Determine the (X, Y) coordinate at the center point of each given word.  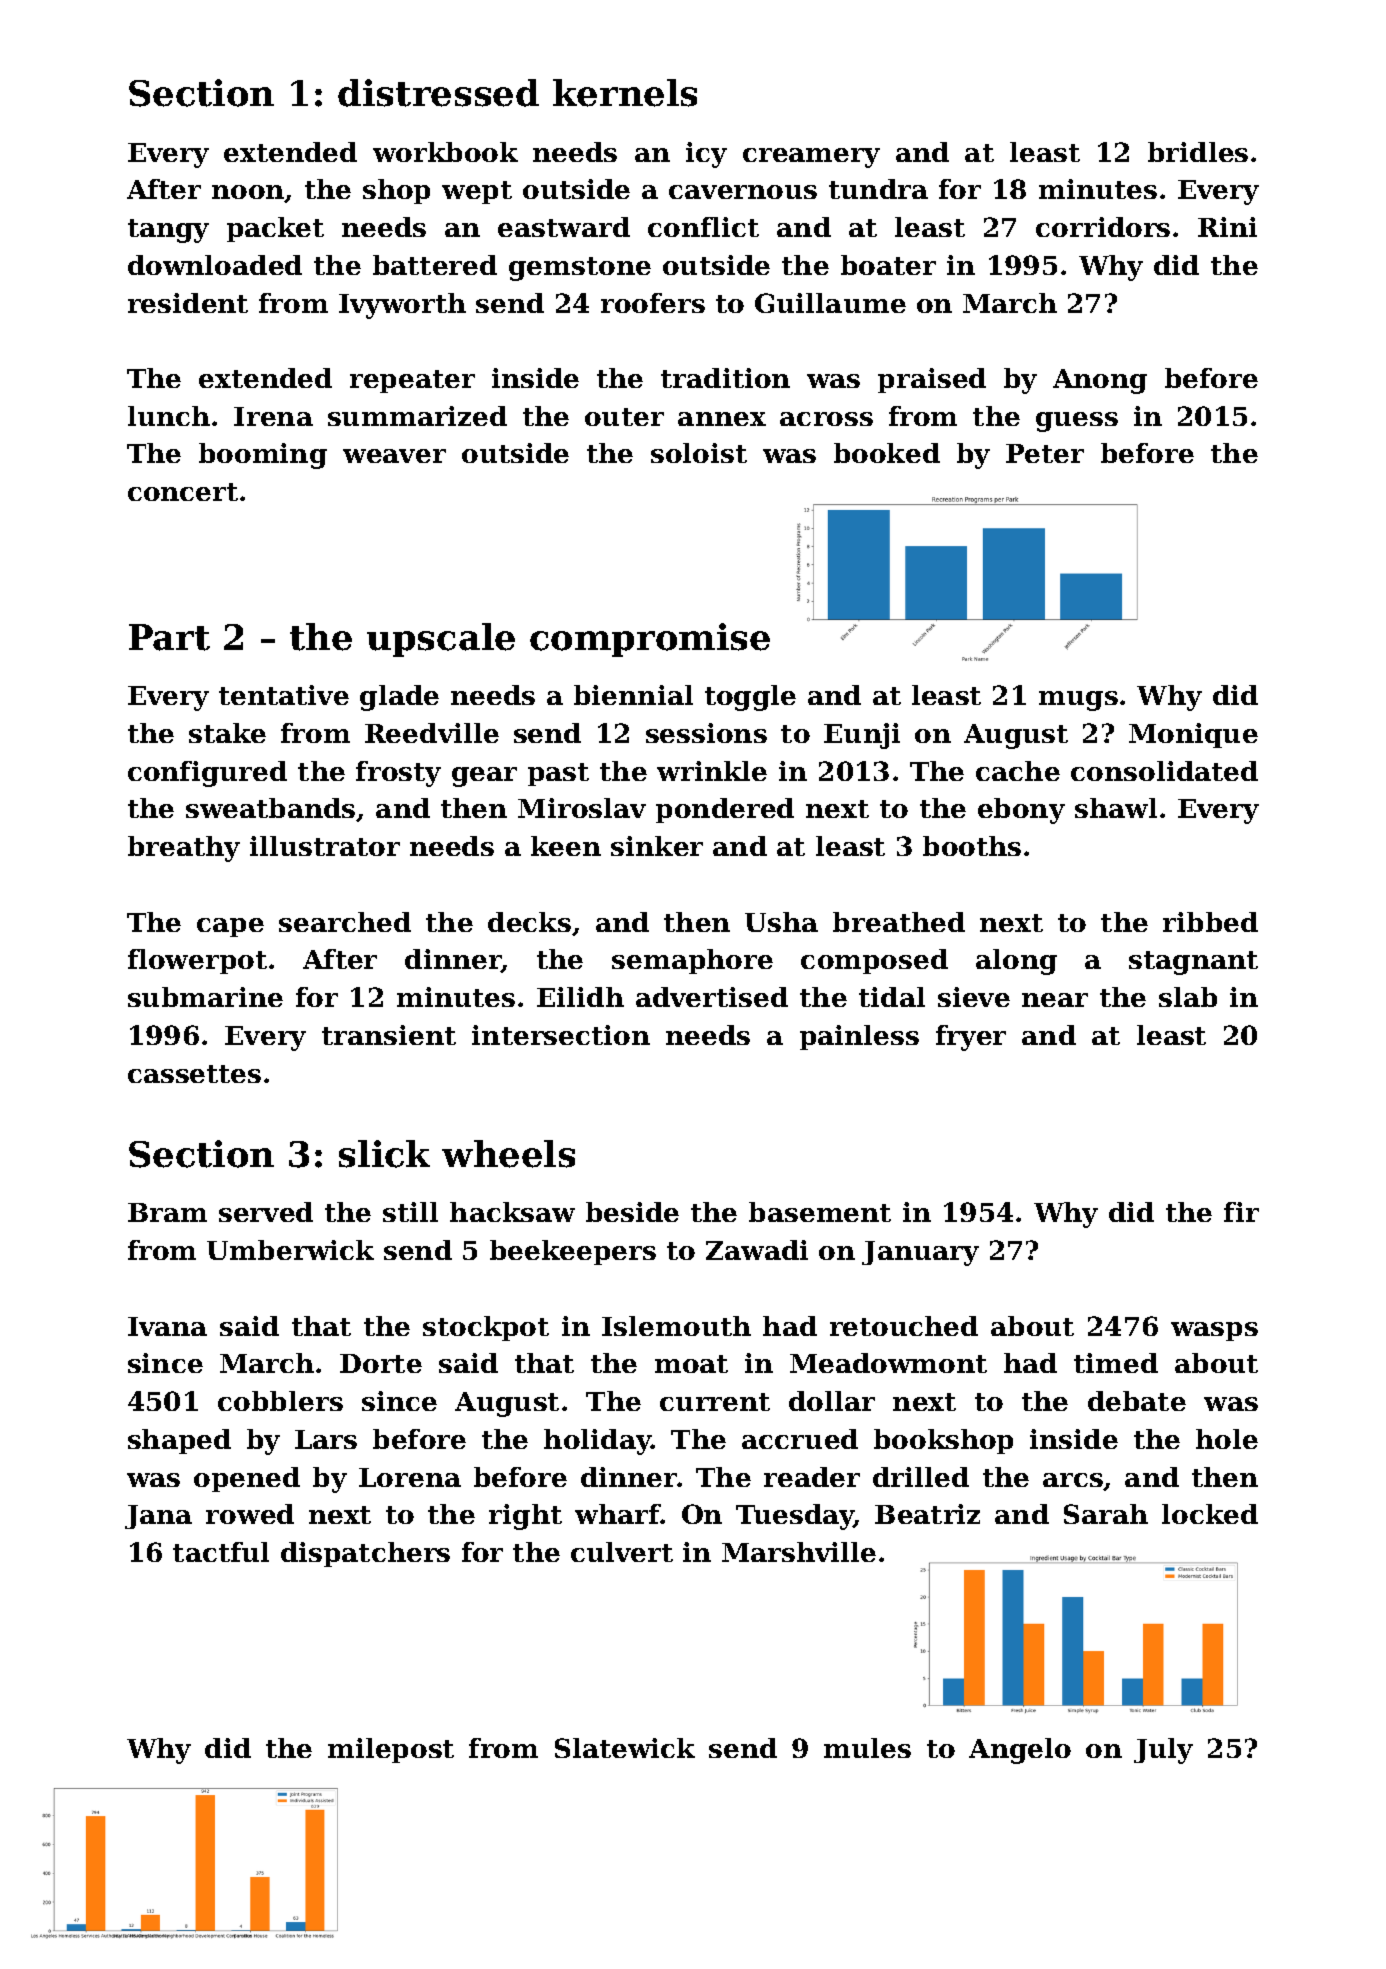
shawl (1116, 808)
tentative (284, 695)
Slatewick (625, 1748)
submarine (205, 997)
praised (932, 380)
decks (529, 922)
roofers (653, 303)
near (1055, 1000)
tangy (168, 231)
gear (484, 777)
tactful (221, 1552)
